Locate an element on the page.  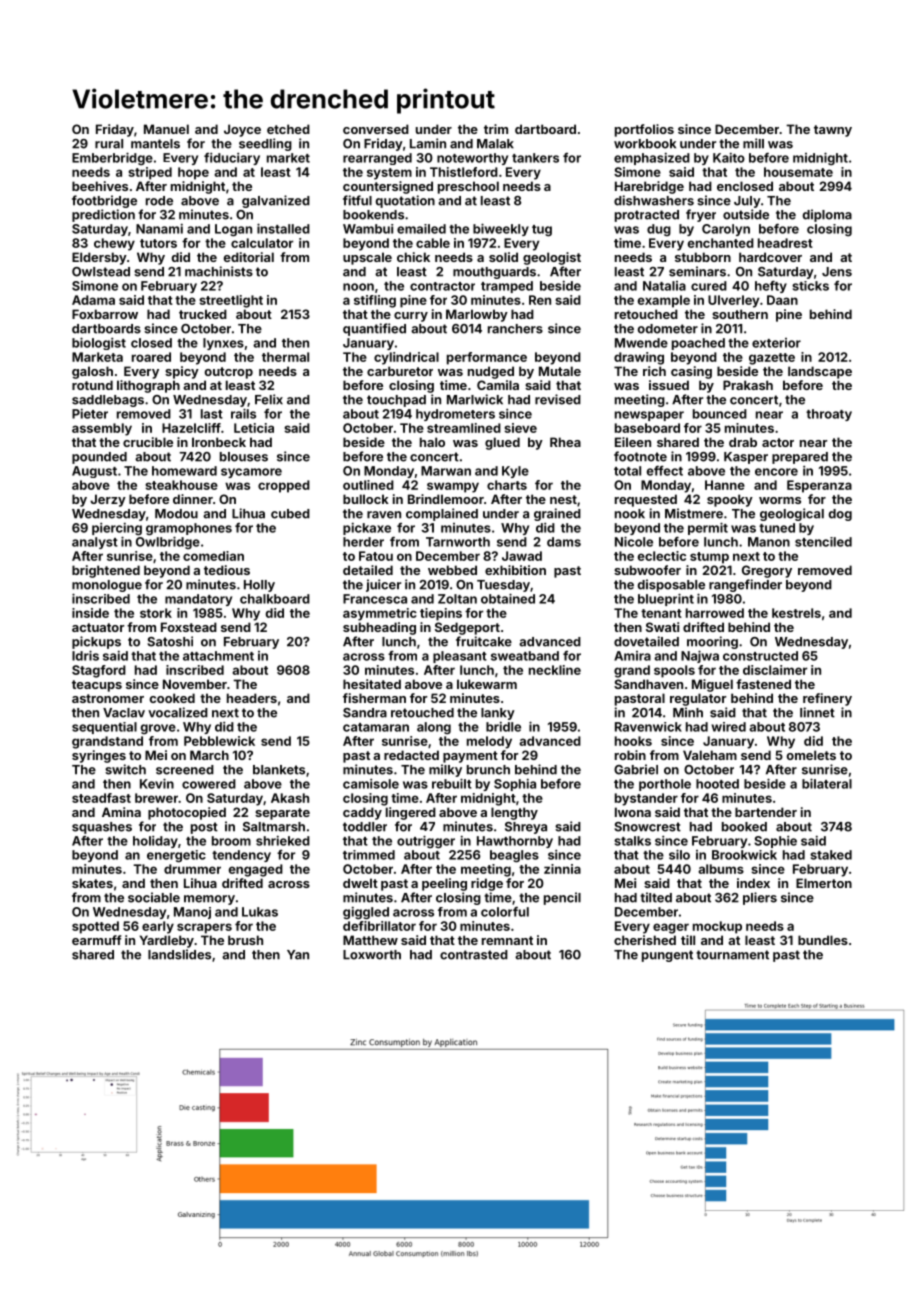
Foxbarrow is located at coordinates (105, 314).
